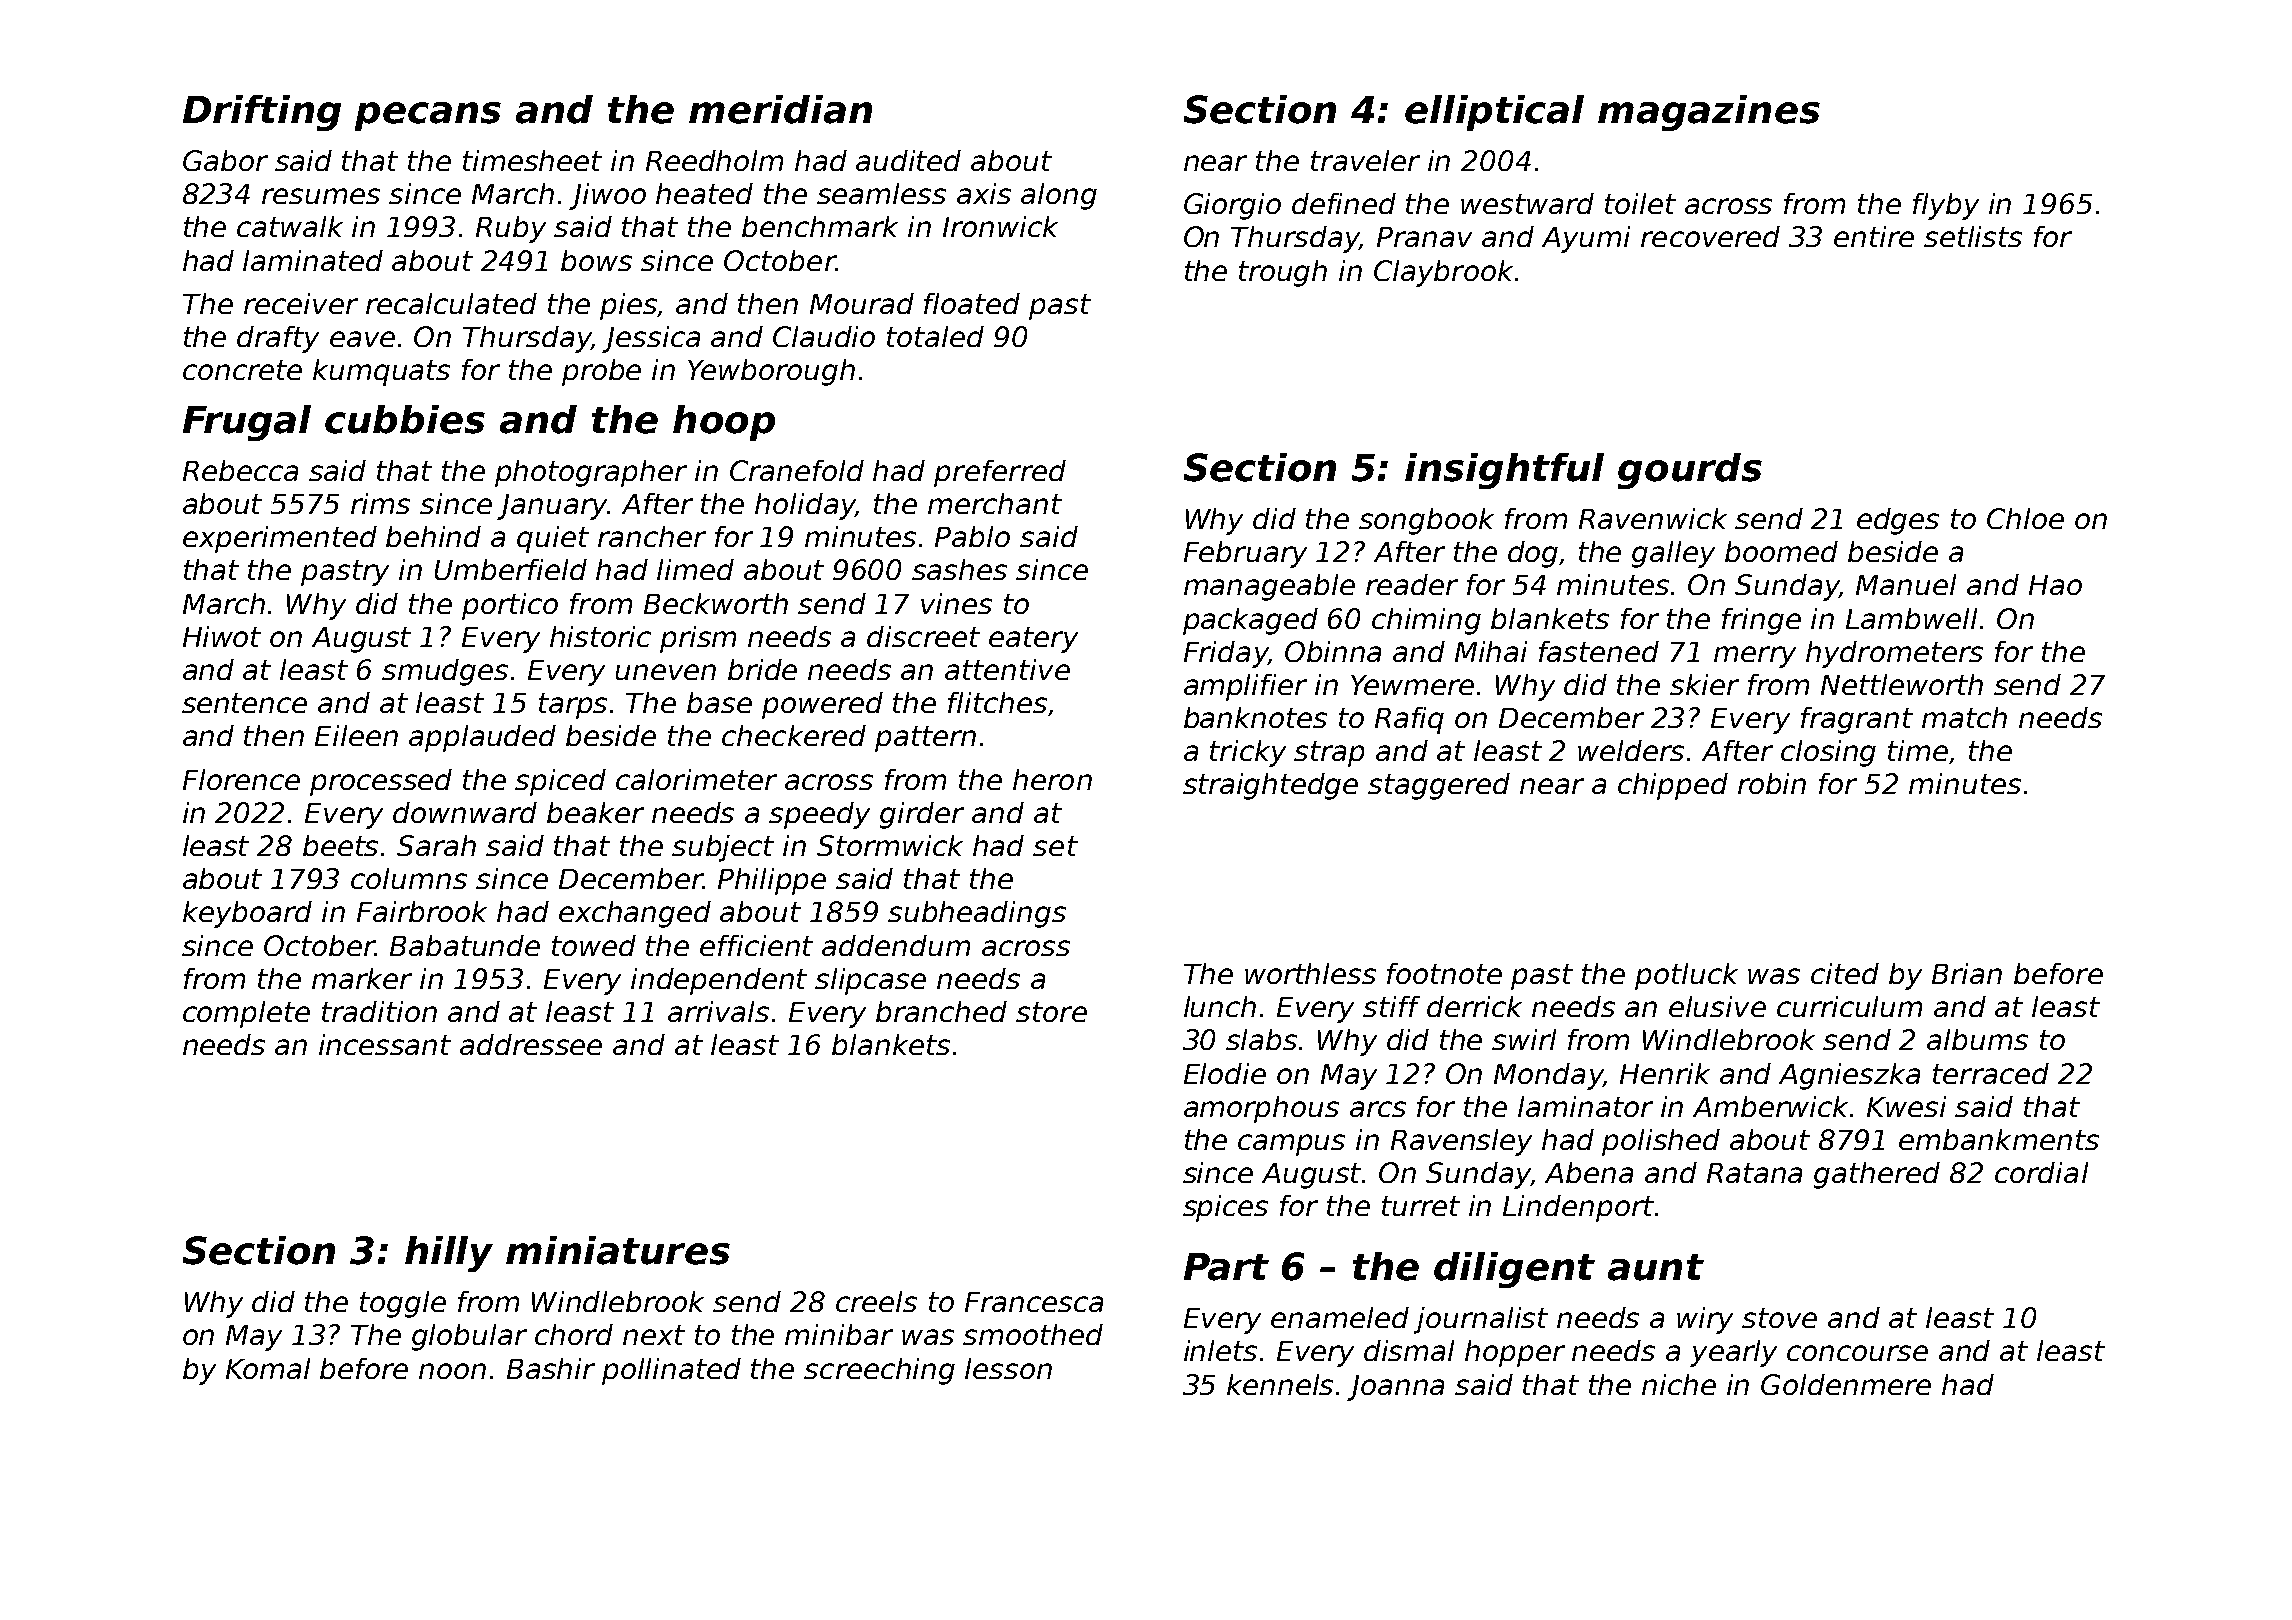 The width and height of the page is (2292, 1620). I want to click on stiff, so click(1391, 1006).
